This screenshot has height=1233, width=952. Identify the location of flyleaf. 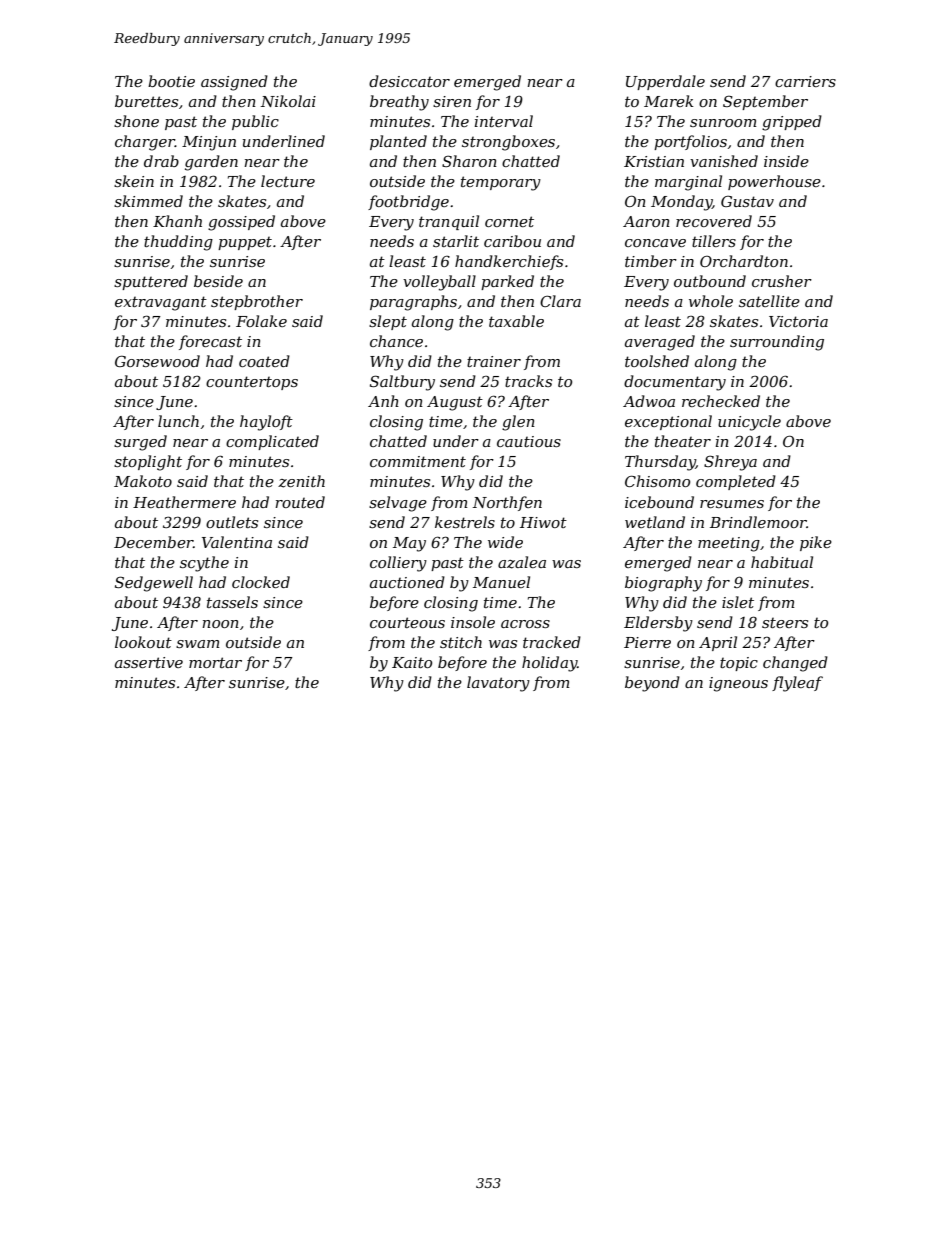
(797, 684).
